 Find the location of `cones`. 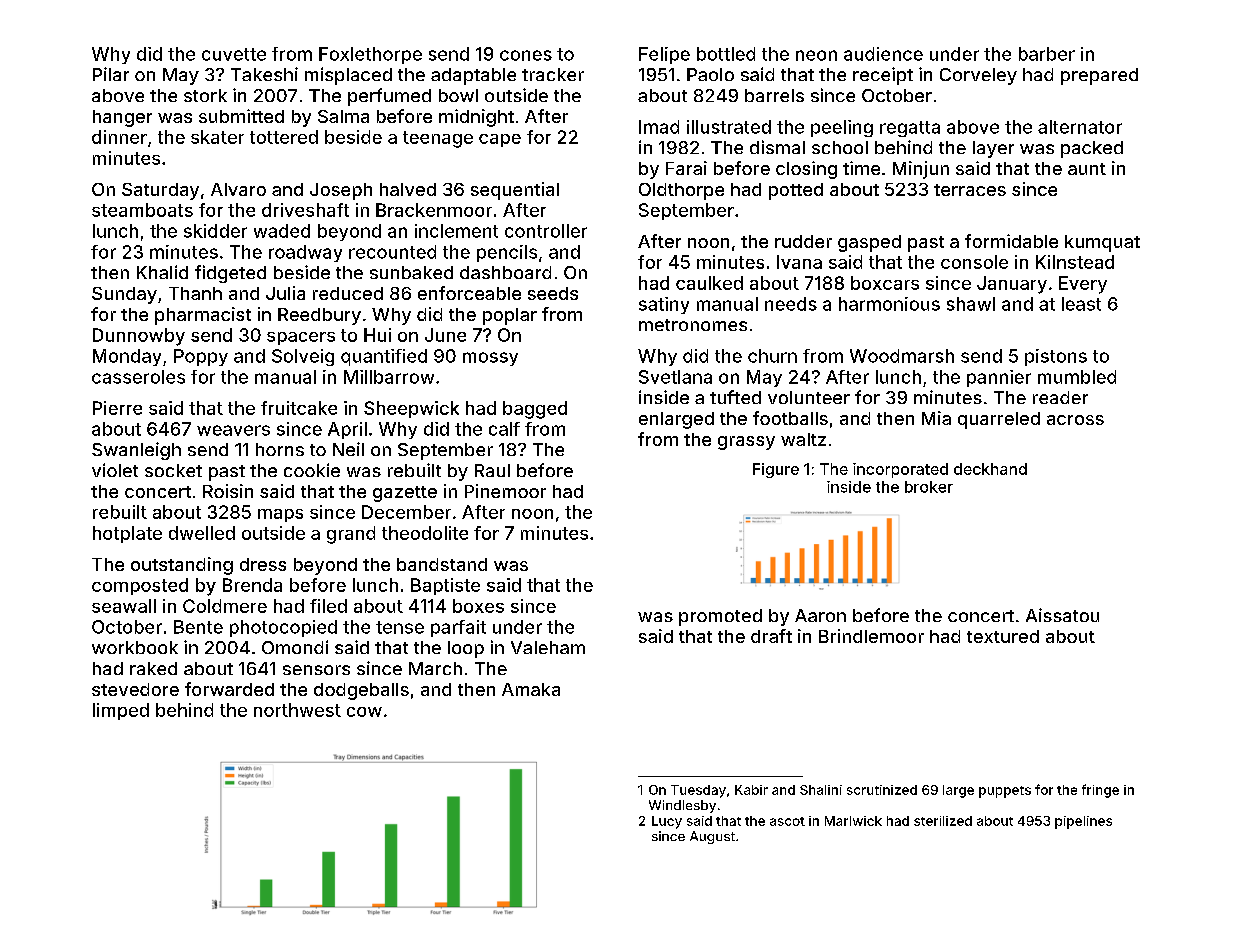

cones is located at coordinates (526, 55).
